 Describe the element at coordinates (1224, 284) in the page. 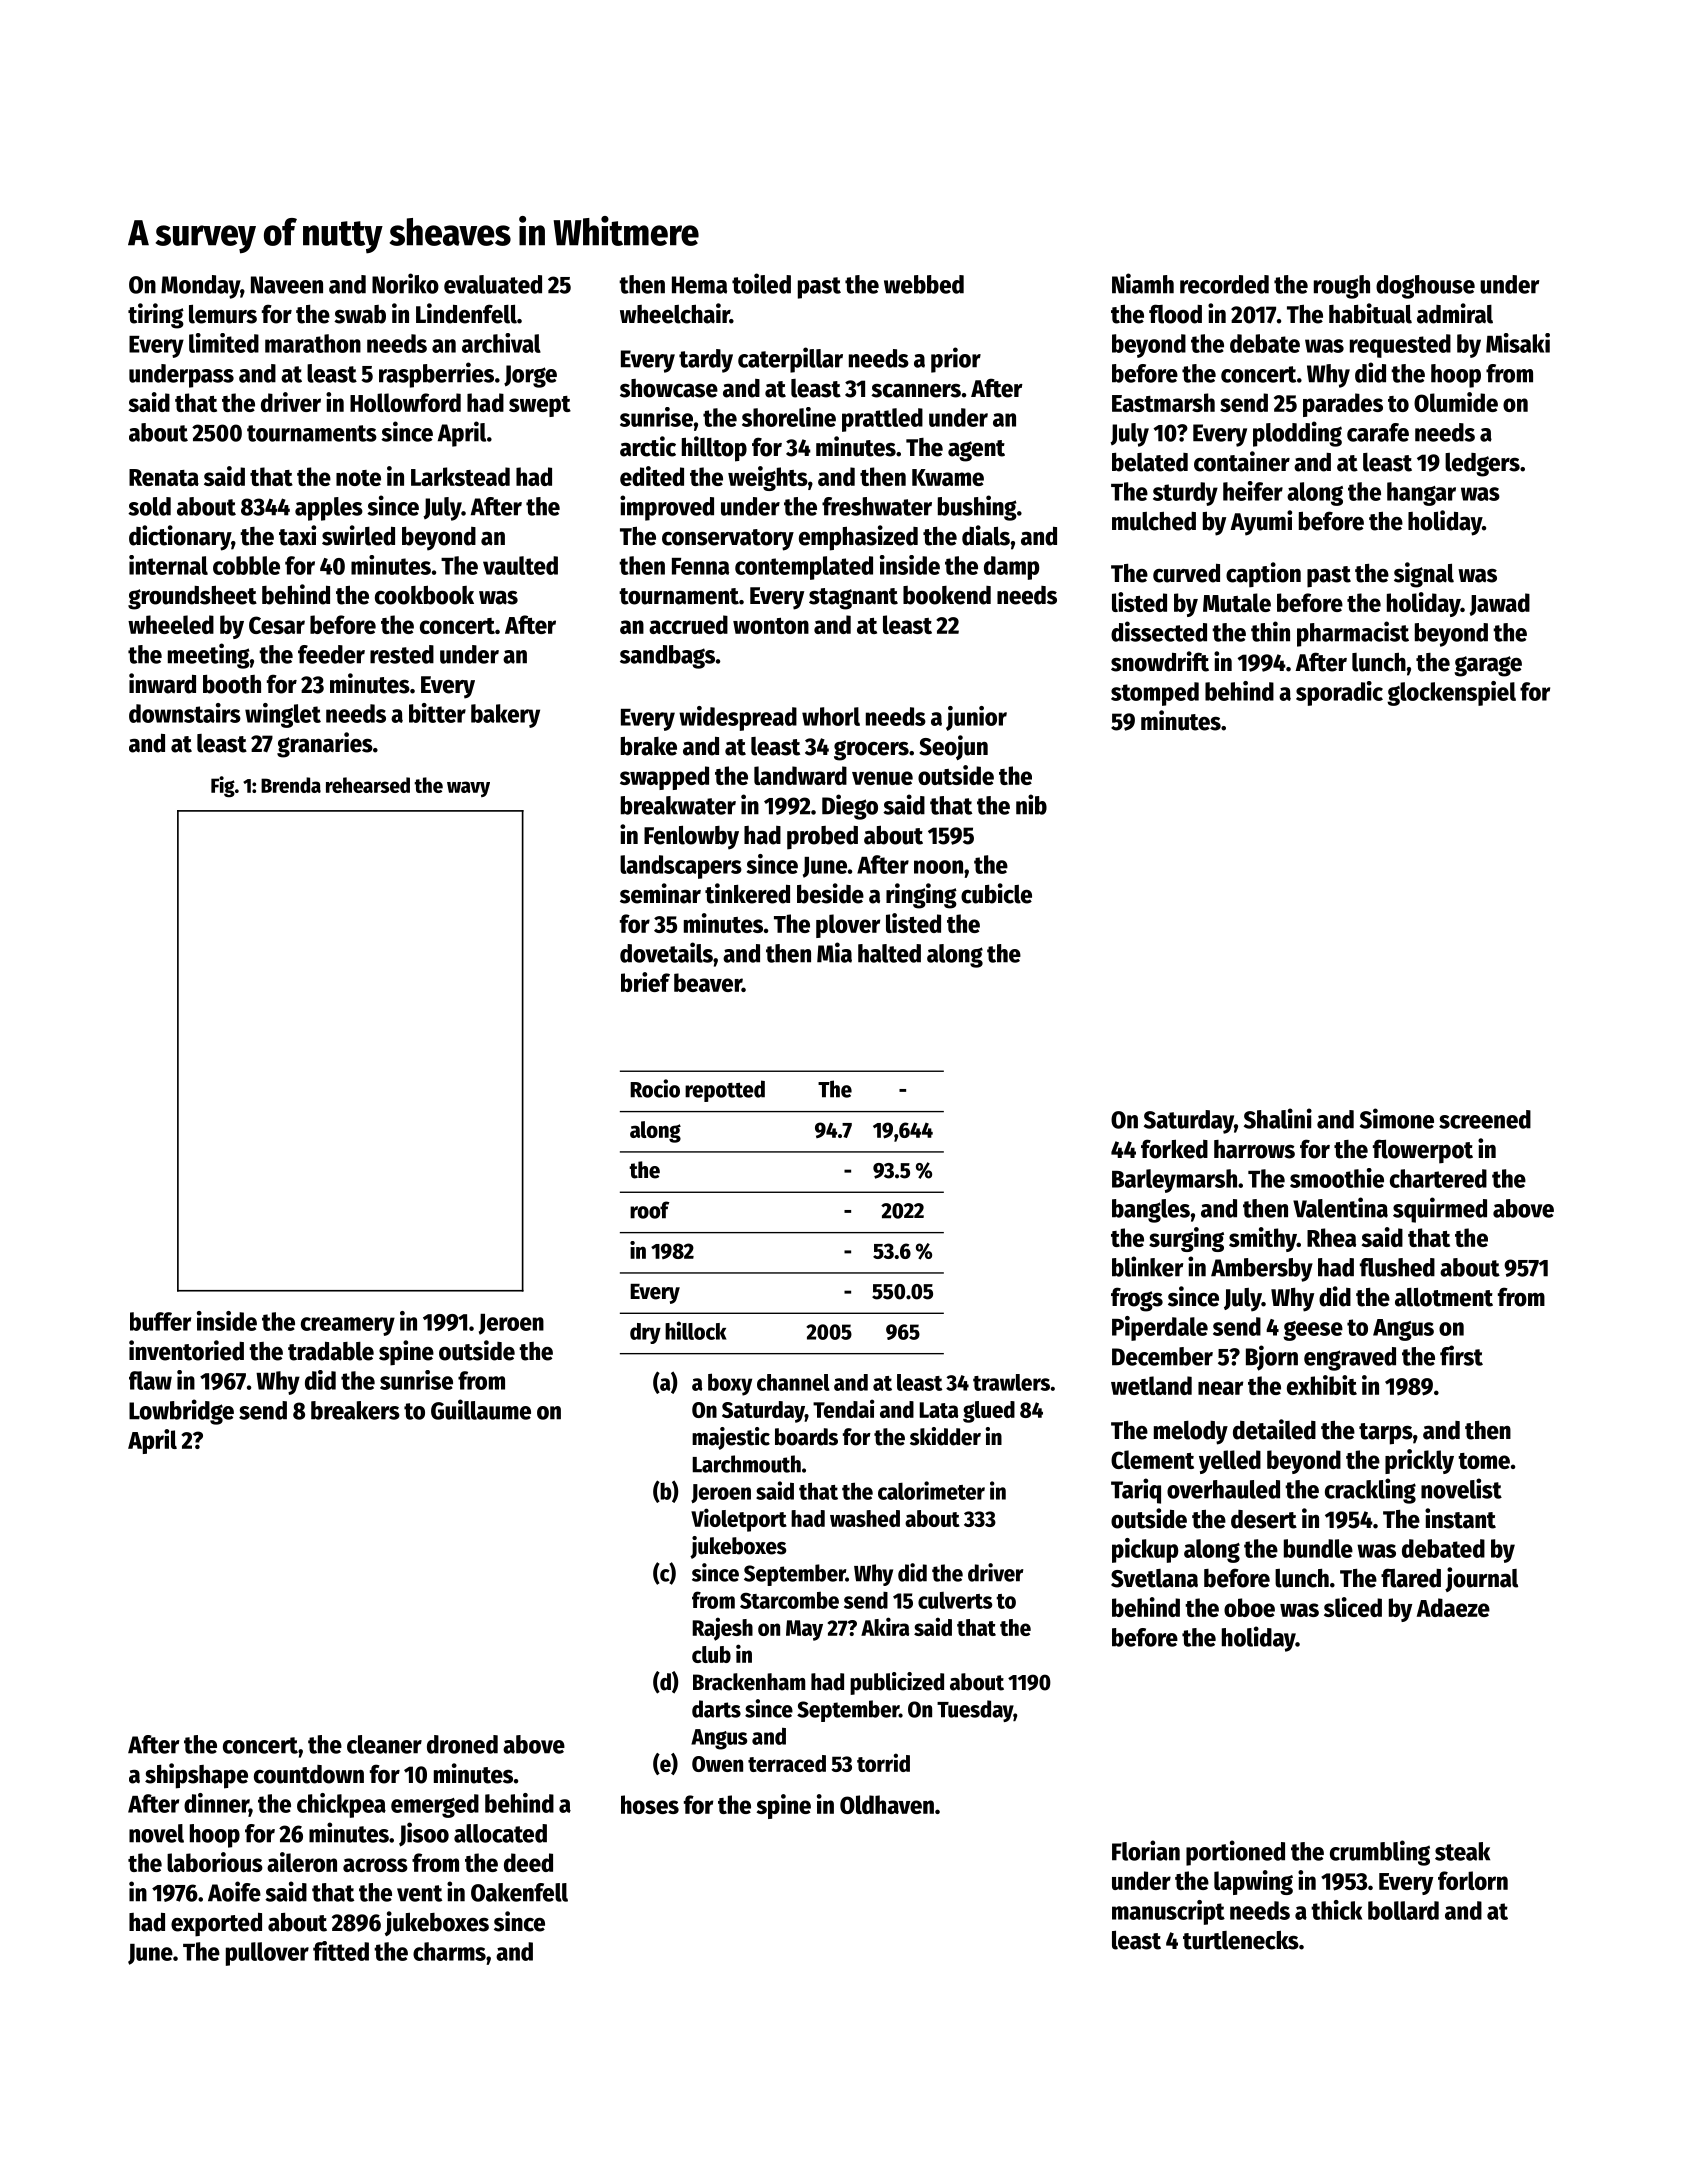

I see `recorded` at that location.
